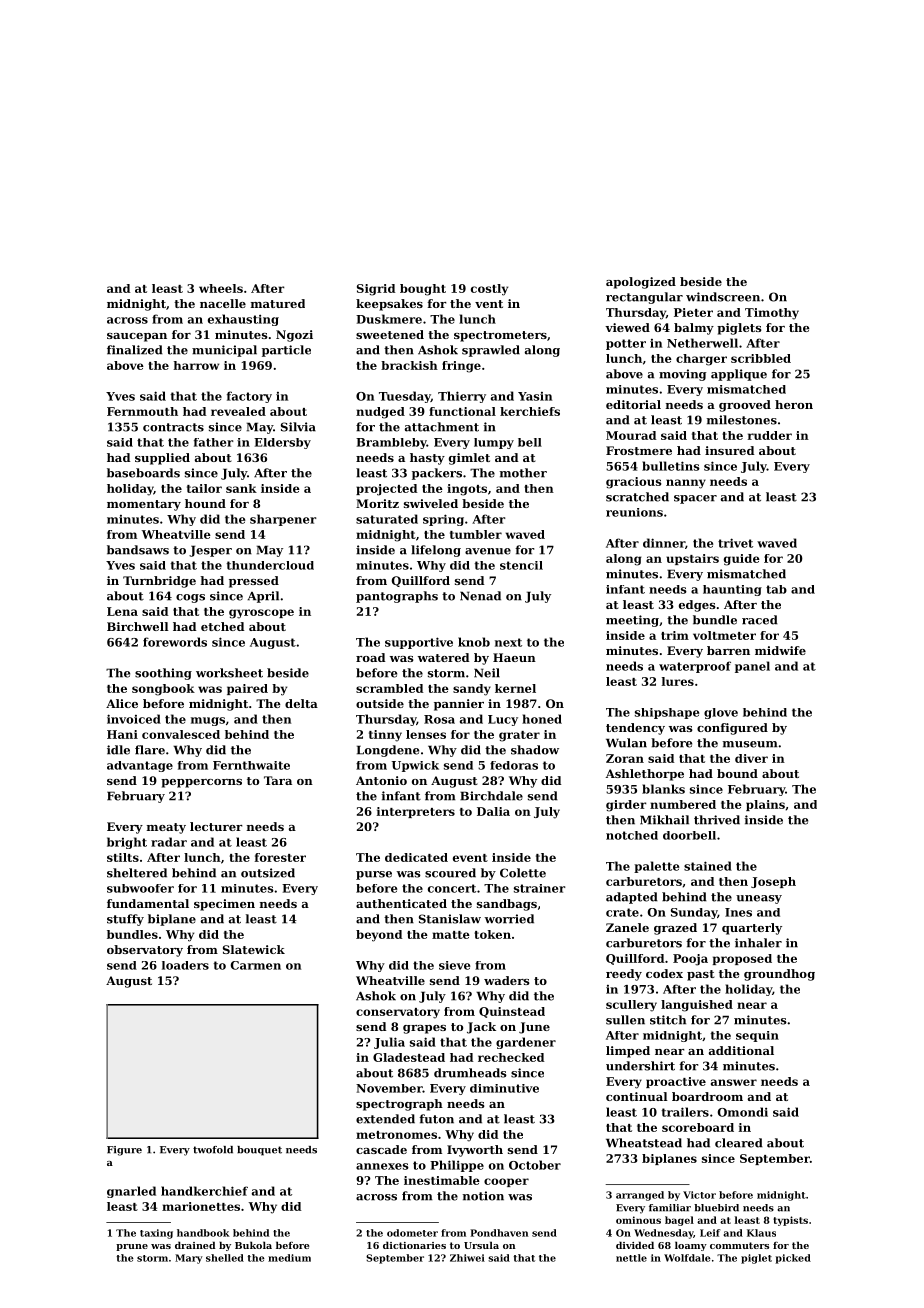 This document has height=1308, width=924. Describe the element at coordinates (201, 1206) in the document. I see `marionettes` at that location.
